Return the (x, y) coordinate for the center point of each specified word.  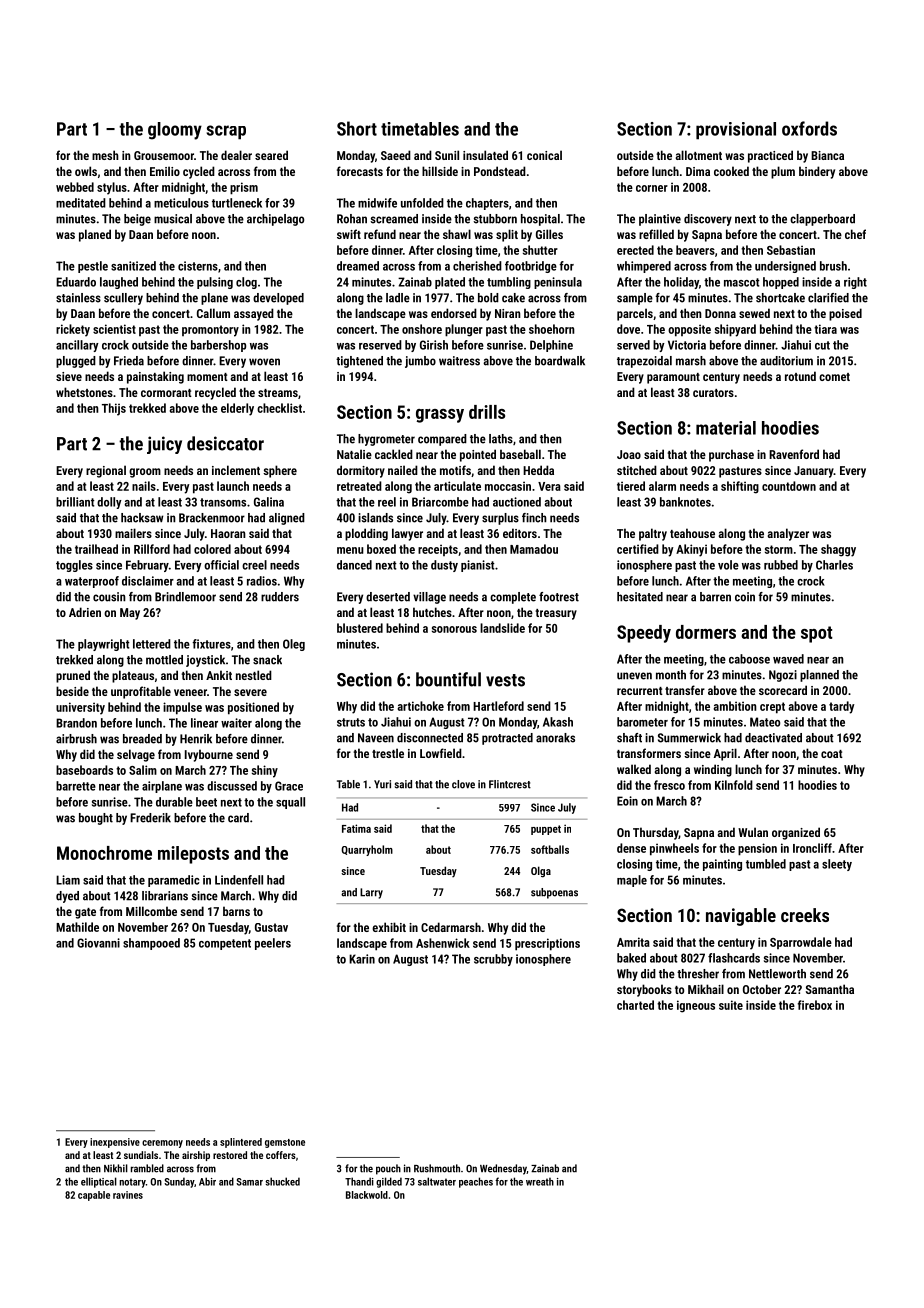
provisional (736, 131)
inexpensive (115, 1143)
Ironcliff (812, 848)
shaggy (838, 550)
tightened (359, 362)
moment (207, 377)
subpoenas (554, 893)
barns (236, 911)
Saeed (396, 155)
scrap (226, 132)
